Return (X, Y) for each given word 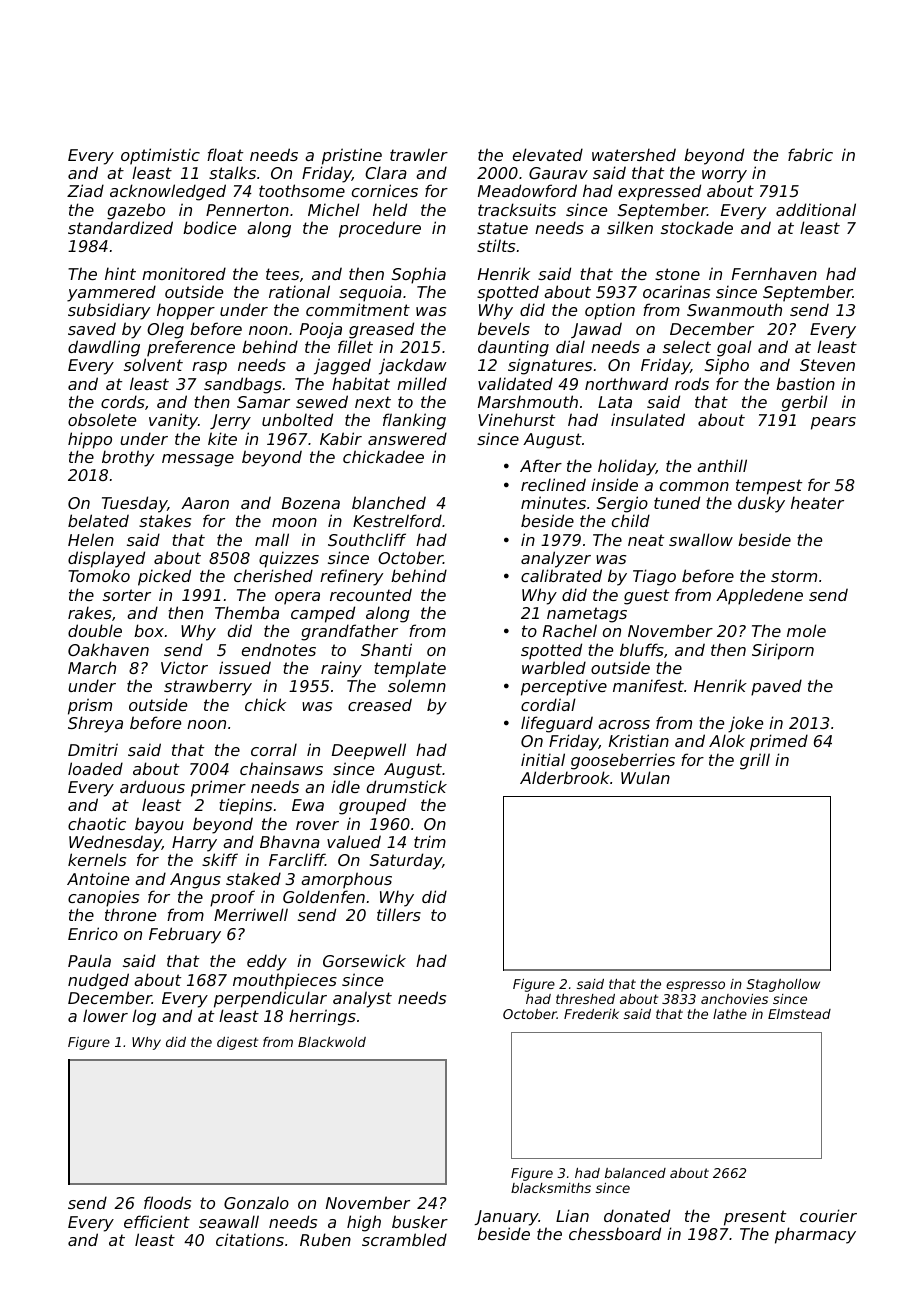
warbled (554, 667)
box (149, 630)
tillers (399, 914)
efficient (157, 1221)
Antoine (98, 878)
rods (692, 383)
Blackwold (332, 1042)
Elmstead (799, 1014)
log (144, 1017)
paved (776, 687)
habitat (361, 383)
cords (123, 401)
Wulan (645, 777)
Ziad (85, 190)
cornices (385, 190)
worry (724, 176)
